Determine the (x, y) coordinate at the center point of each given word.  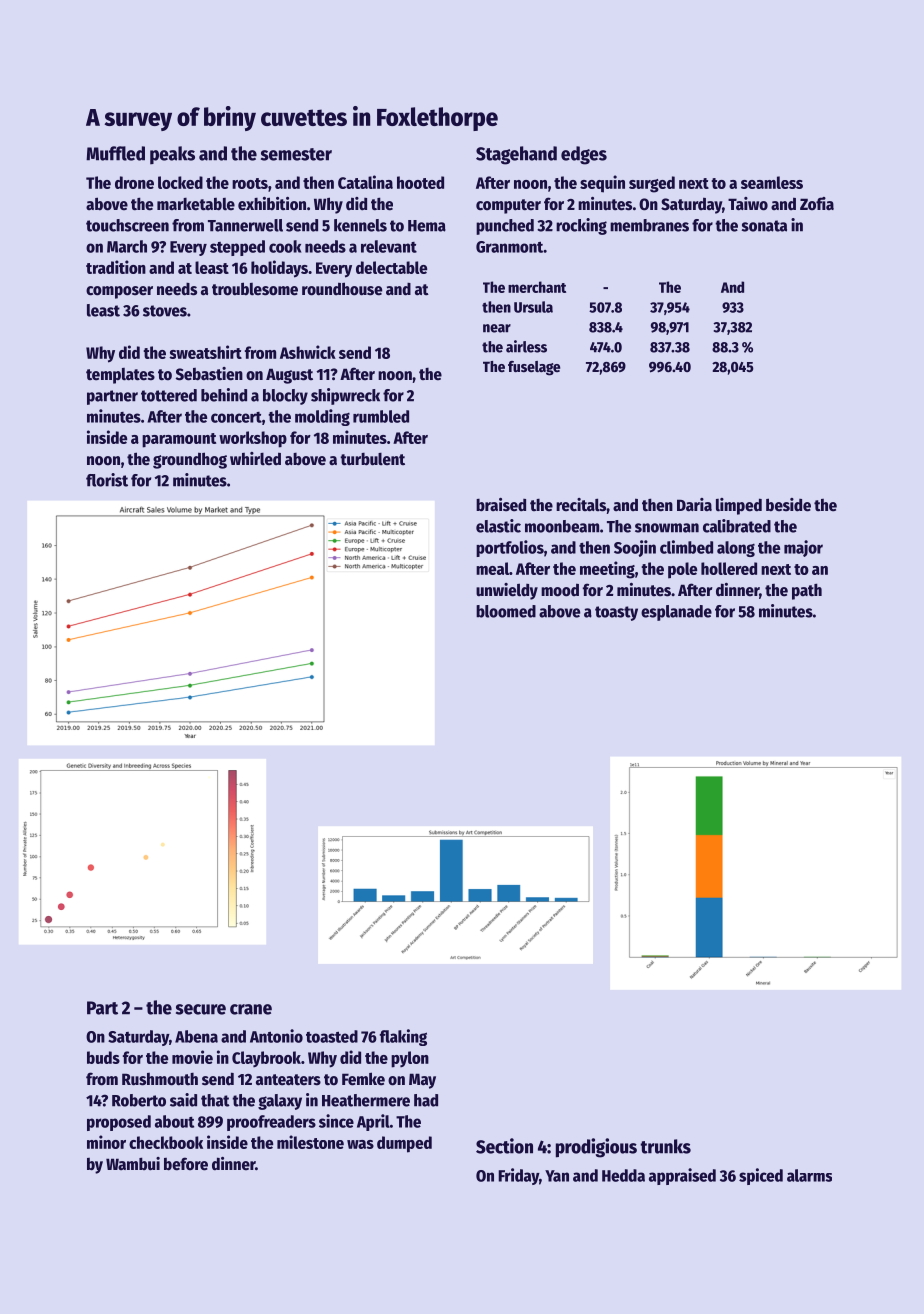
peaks (172, 155)
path (807, 591)
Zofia (817, 204)
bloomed (506, 611)
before (186, 1164)
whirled (255, 459)
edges (584, 155)
